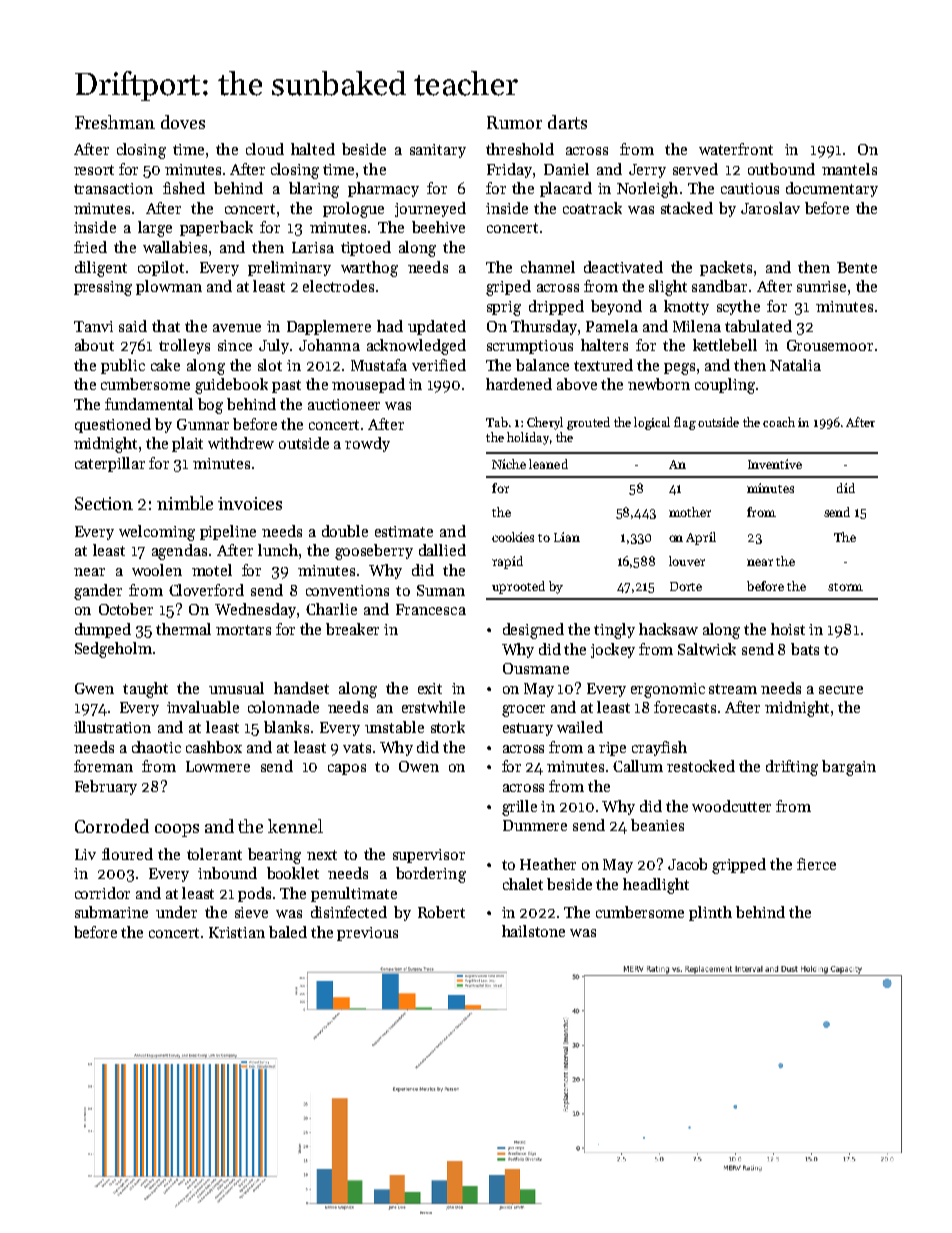 This screenshot has width=952, height=1233. Describe the element at coordinates (441, 590) in the screenshot. I see `Suman` at that location.
